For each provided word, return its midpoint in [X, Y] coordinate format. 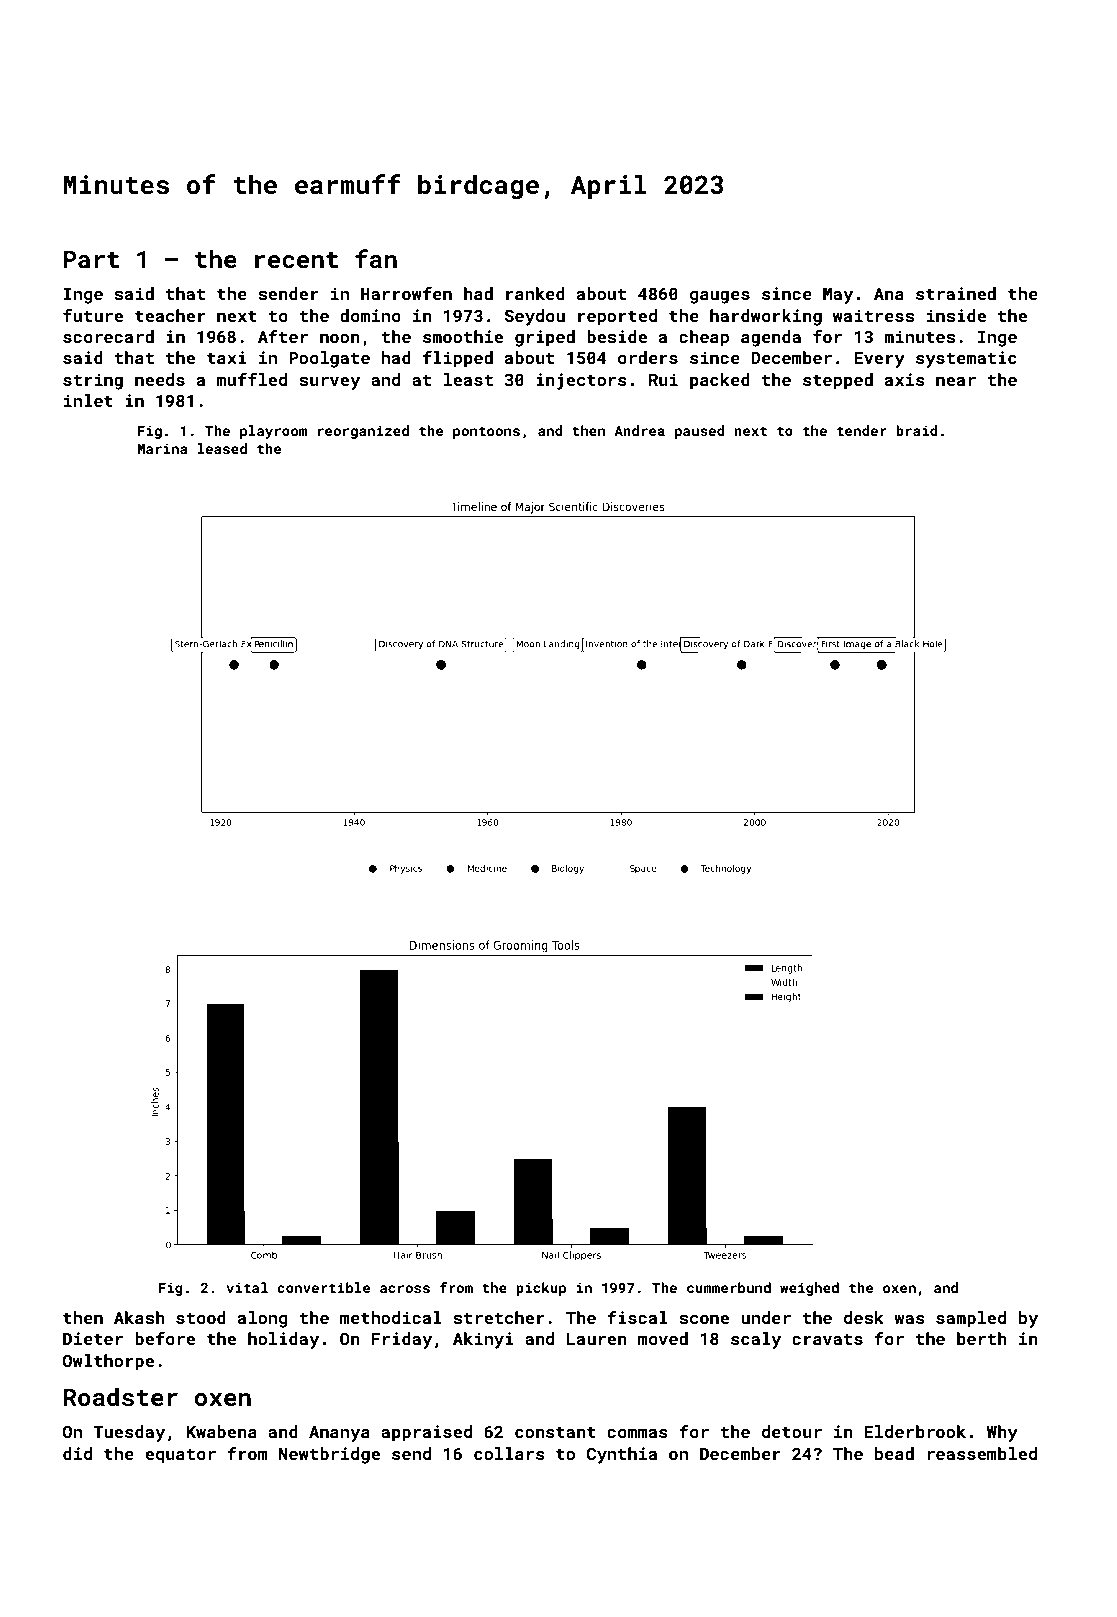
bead [894, 1453]
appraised [426, 1433]
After [283, 336]
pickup [541, 1289]
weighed [809, 1289]
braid [917, 430]
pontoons [486, 432]
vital [247, 1287]
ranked [535, 293]
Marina [163, 448]
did [77, 1453]
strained [956, 293]
